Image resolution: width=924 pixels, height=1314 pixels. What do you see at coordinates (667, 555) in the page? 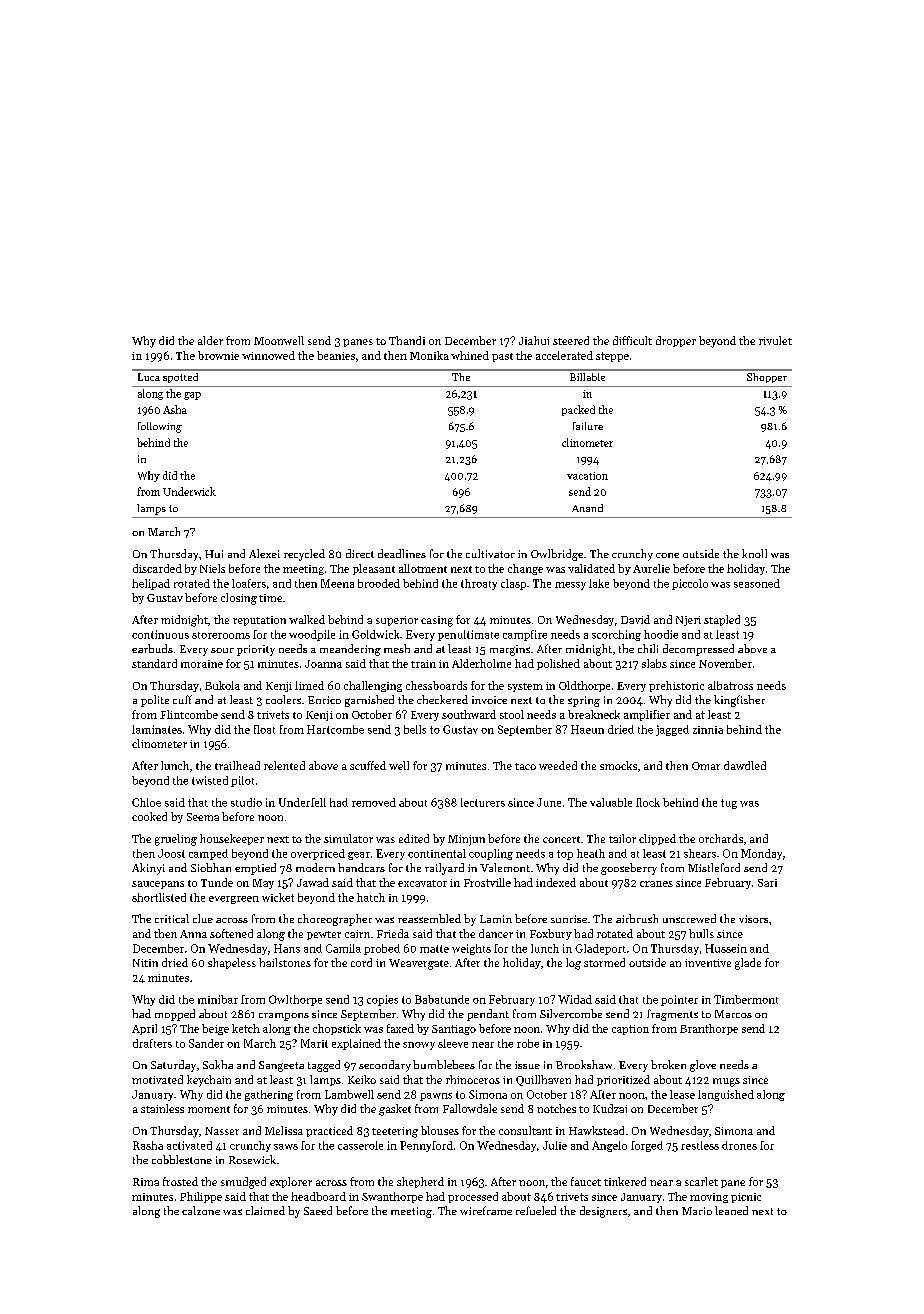
I see `cone` at bounding box center [667, 555].
